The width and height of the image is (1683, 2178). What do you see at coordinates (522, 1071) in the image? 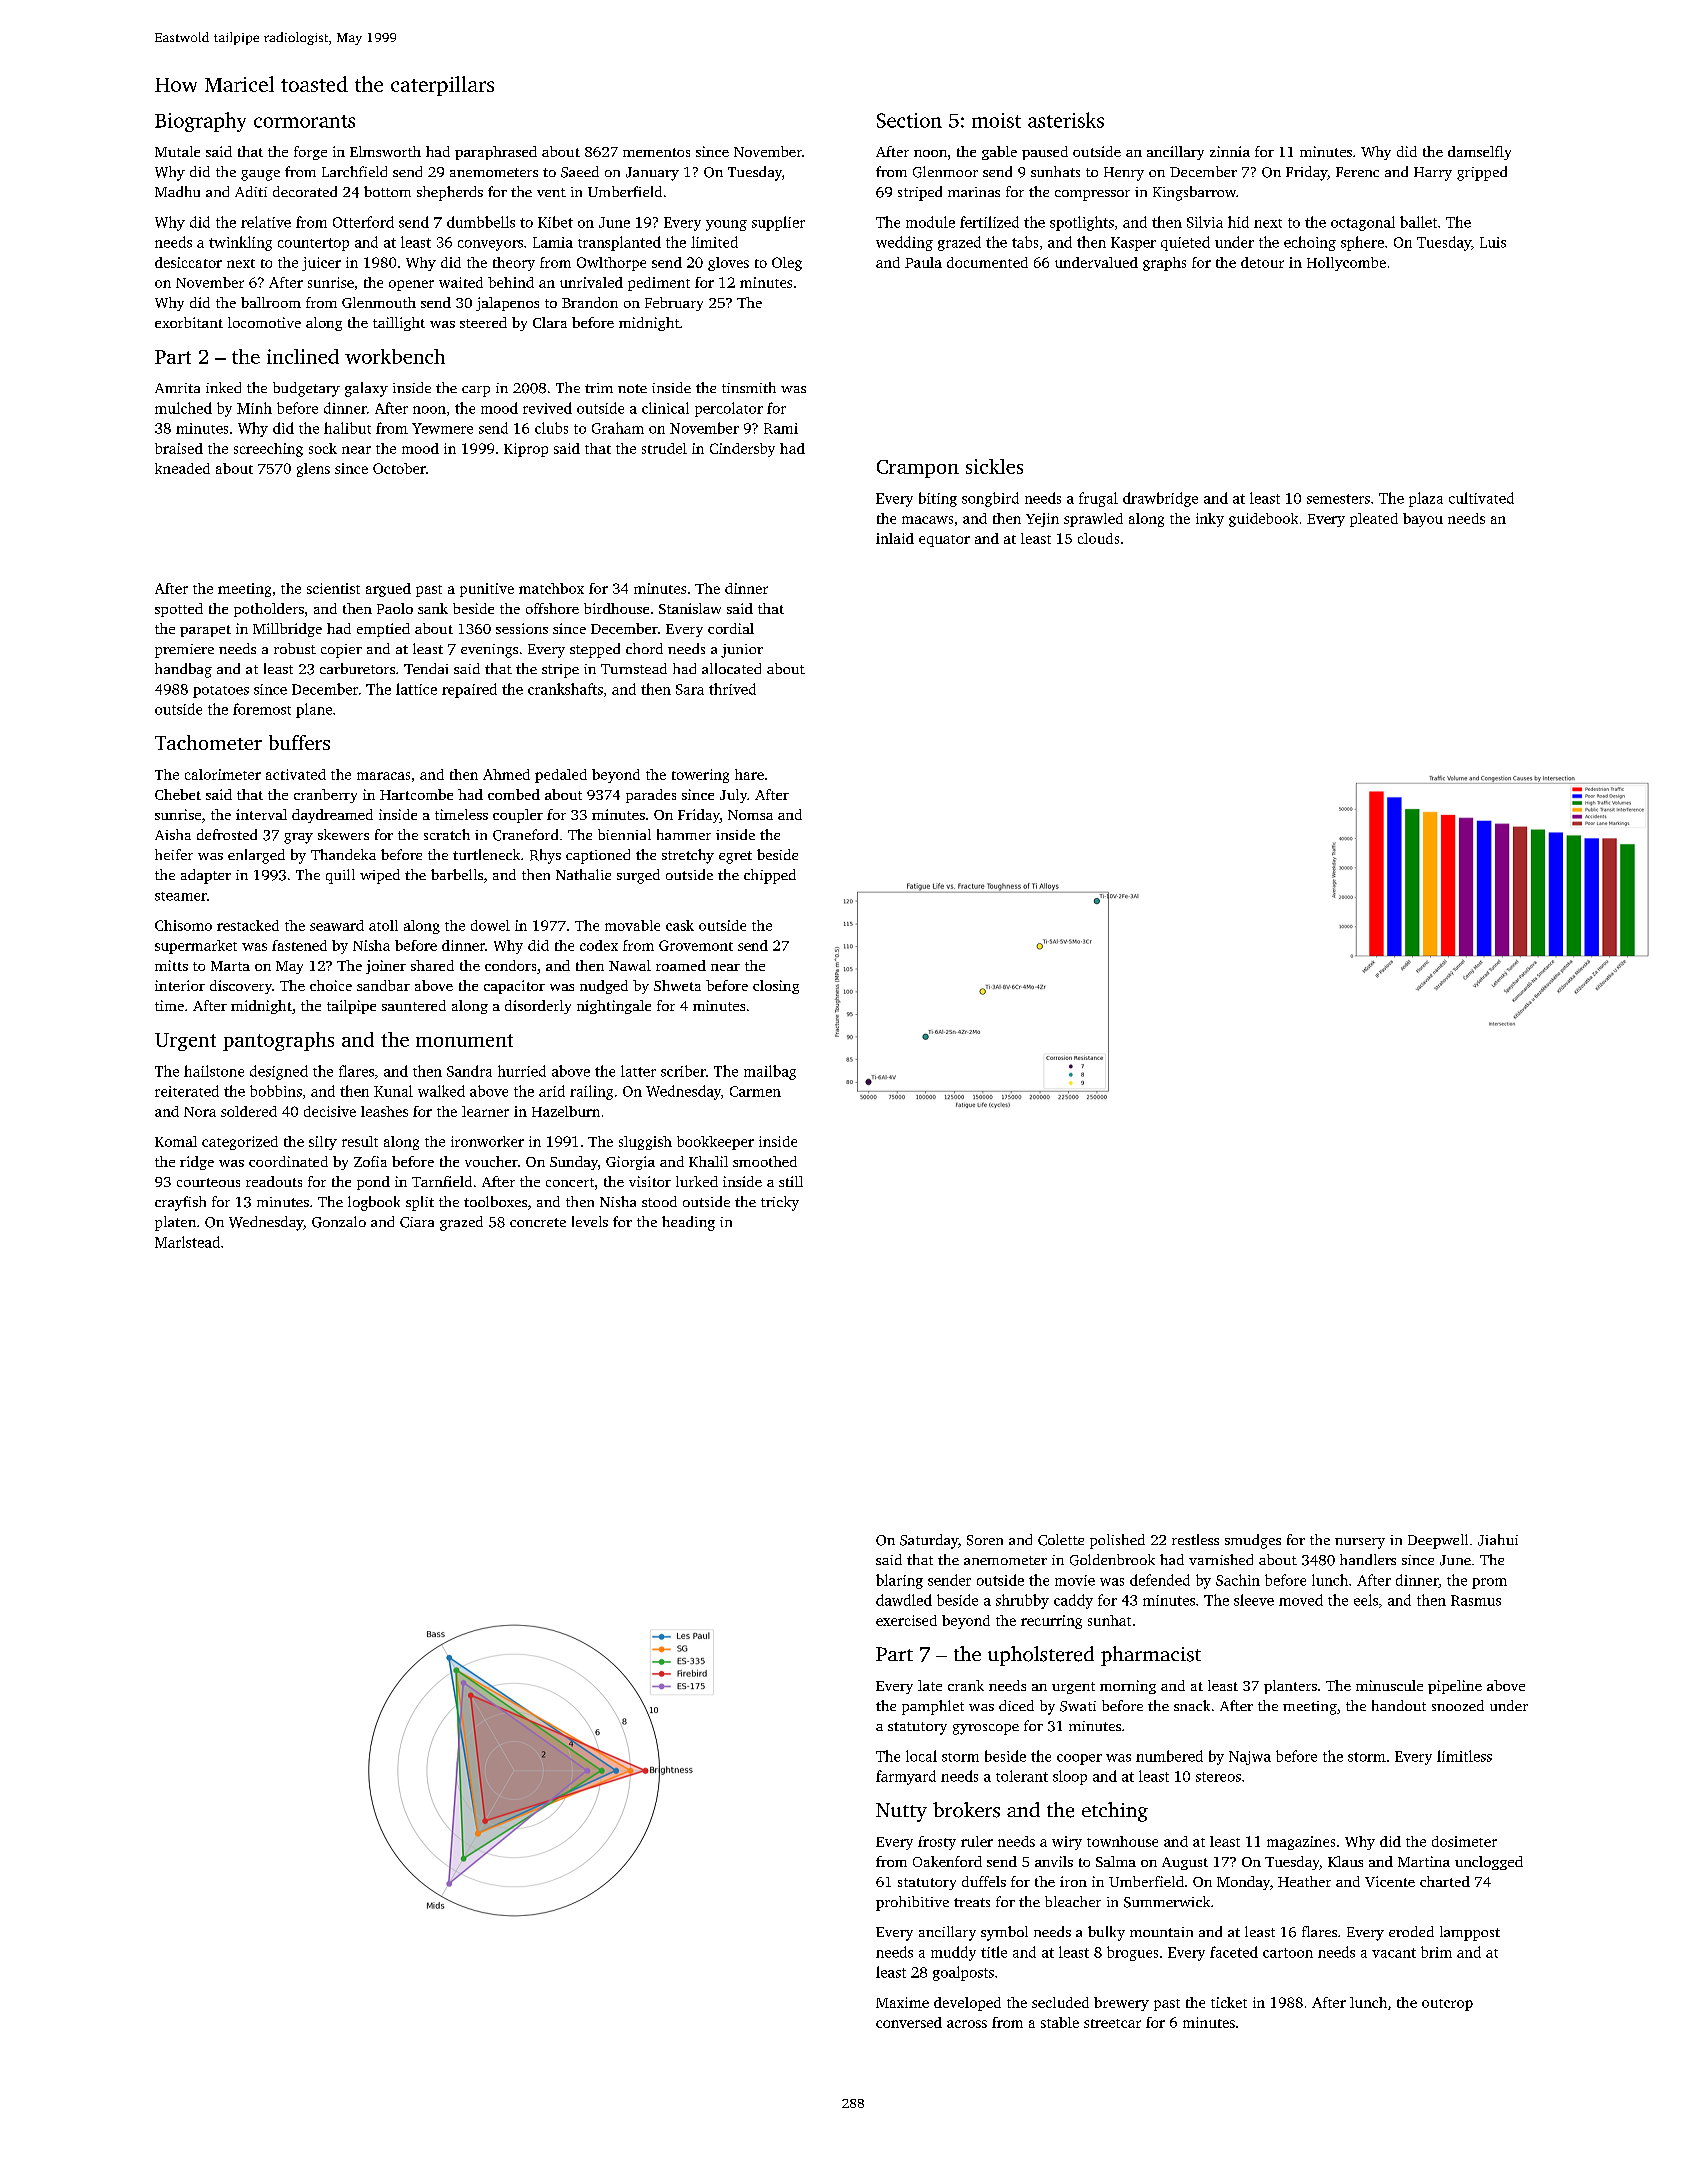
I see `hurried` at bounding box center [522, 1071].
